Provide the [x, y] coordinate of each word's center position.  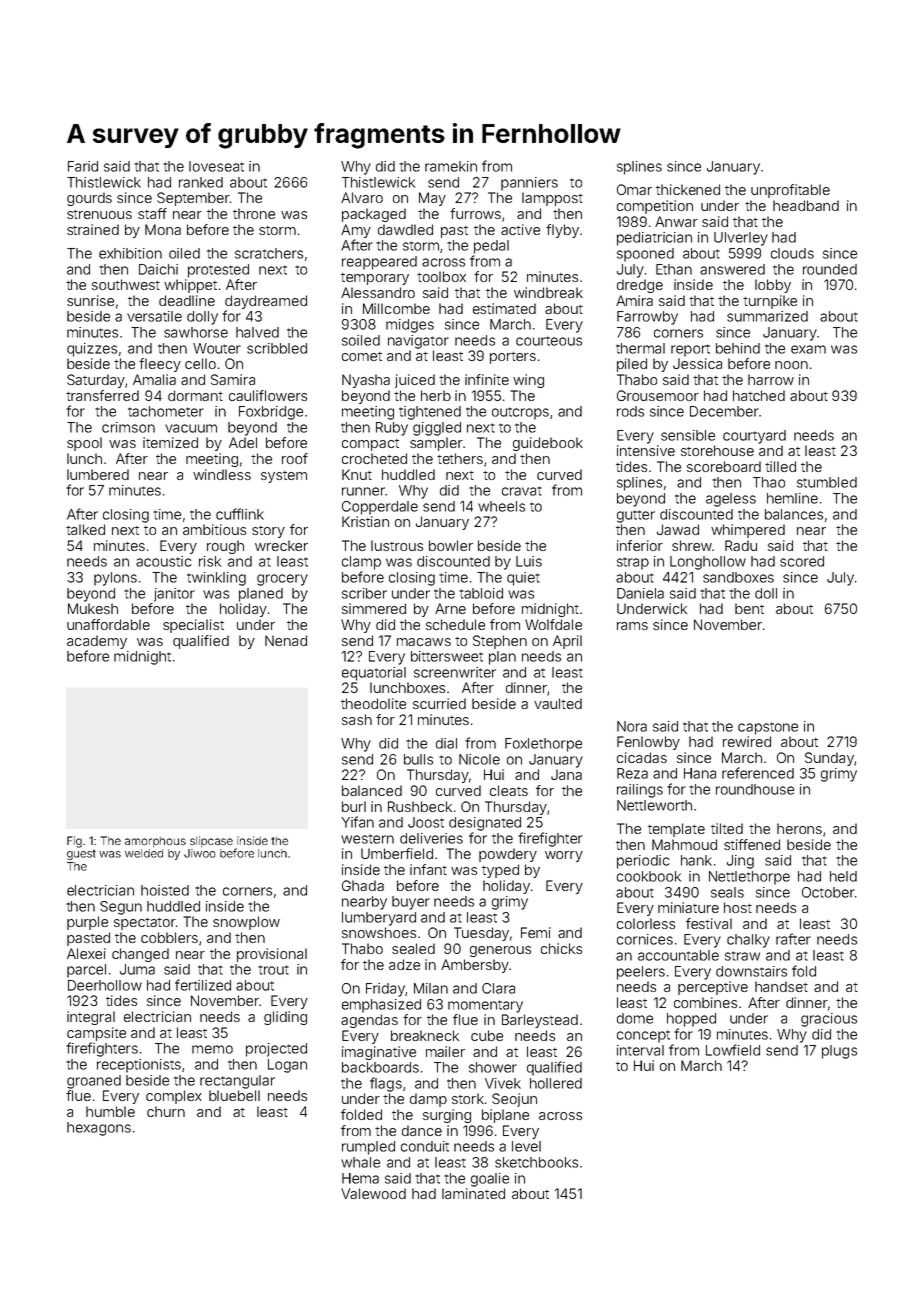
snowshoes [379, 932]
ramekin [451, 166]
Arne [450, 608]
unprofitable [790, 191]
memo [212, 1049]
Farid [83, 166]
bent [749, 608]
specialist [193, 626]
